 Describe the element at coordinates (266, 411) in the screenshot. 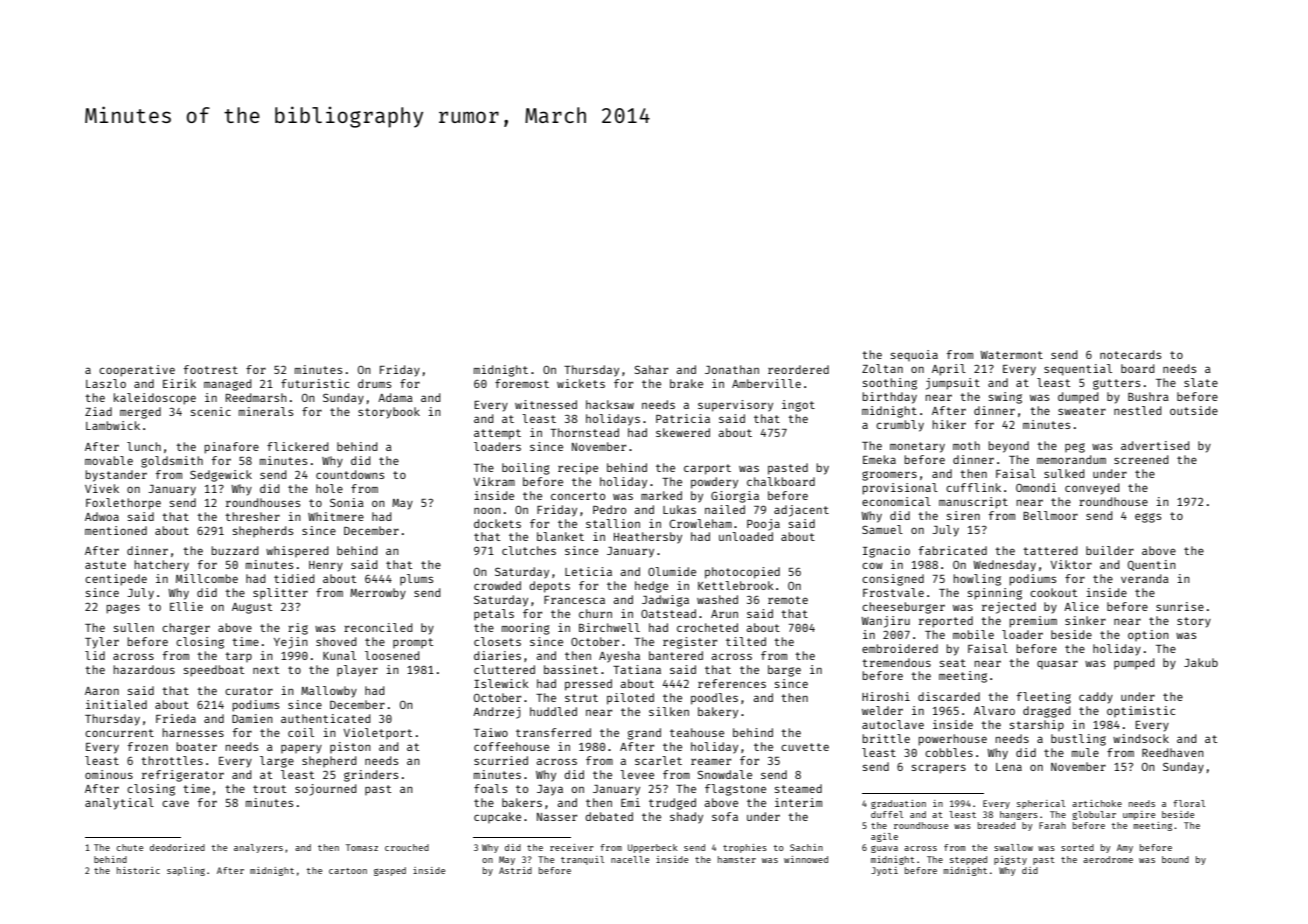

I see `minerals` at that location.
